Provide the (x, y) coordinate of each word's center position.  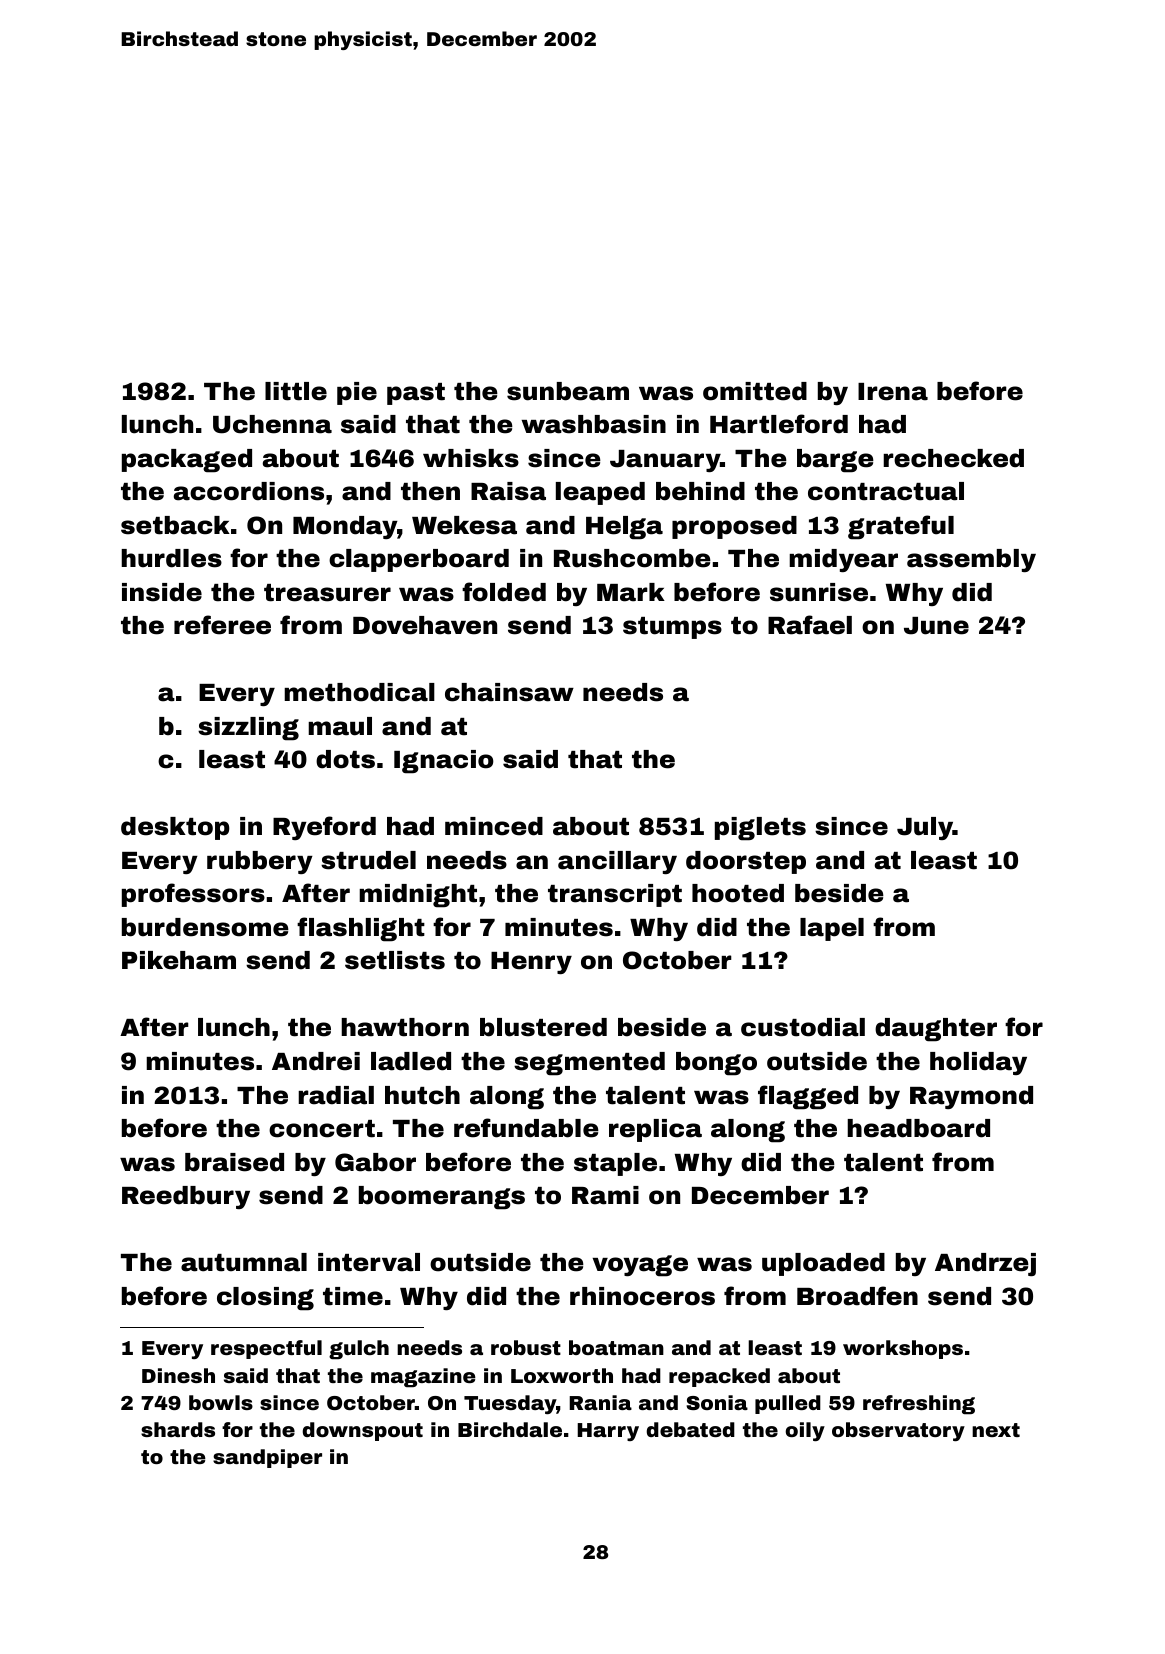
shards (178, 1429)
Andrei (316, 1061)
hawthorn (405, 1027)
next (996, 1430)
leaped (600, 493)
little (296, 391)
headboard (918, 1128)
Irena (893, 392)
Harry (608, 1432)
